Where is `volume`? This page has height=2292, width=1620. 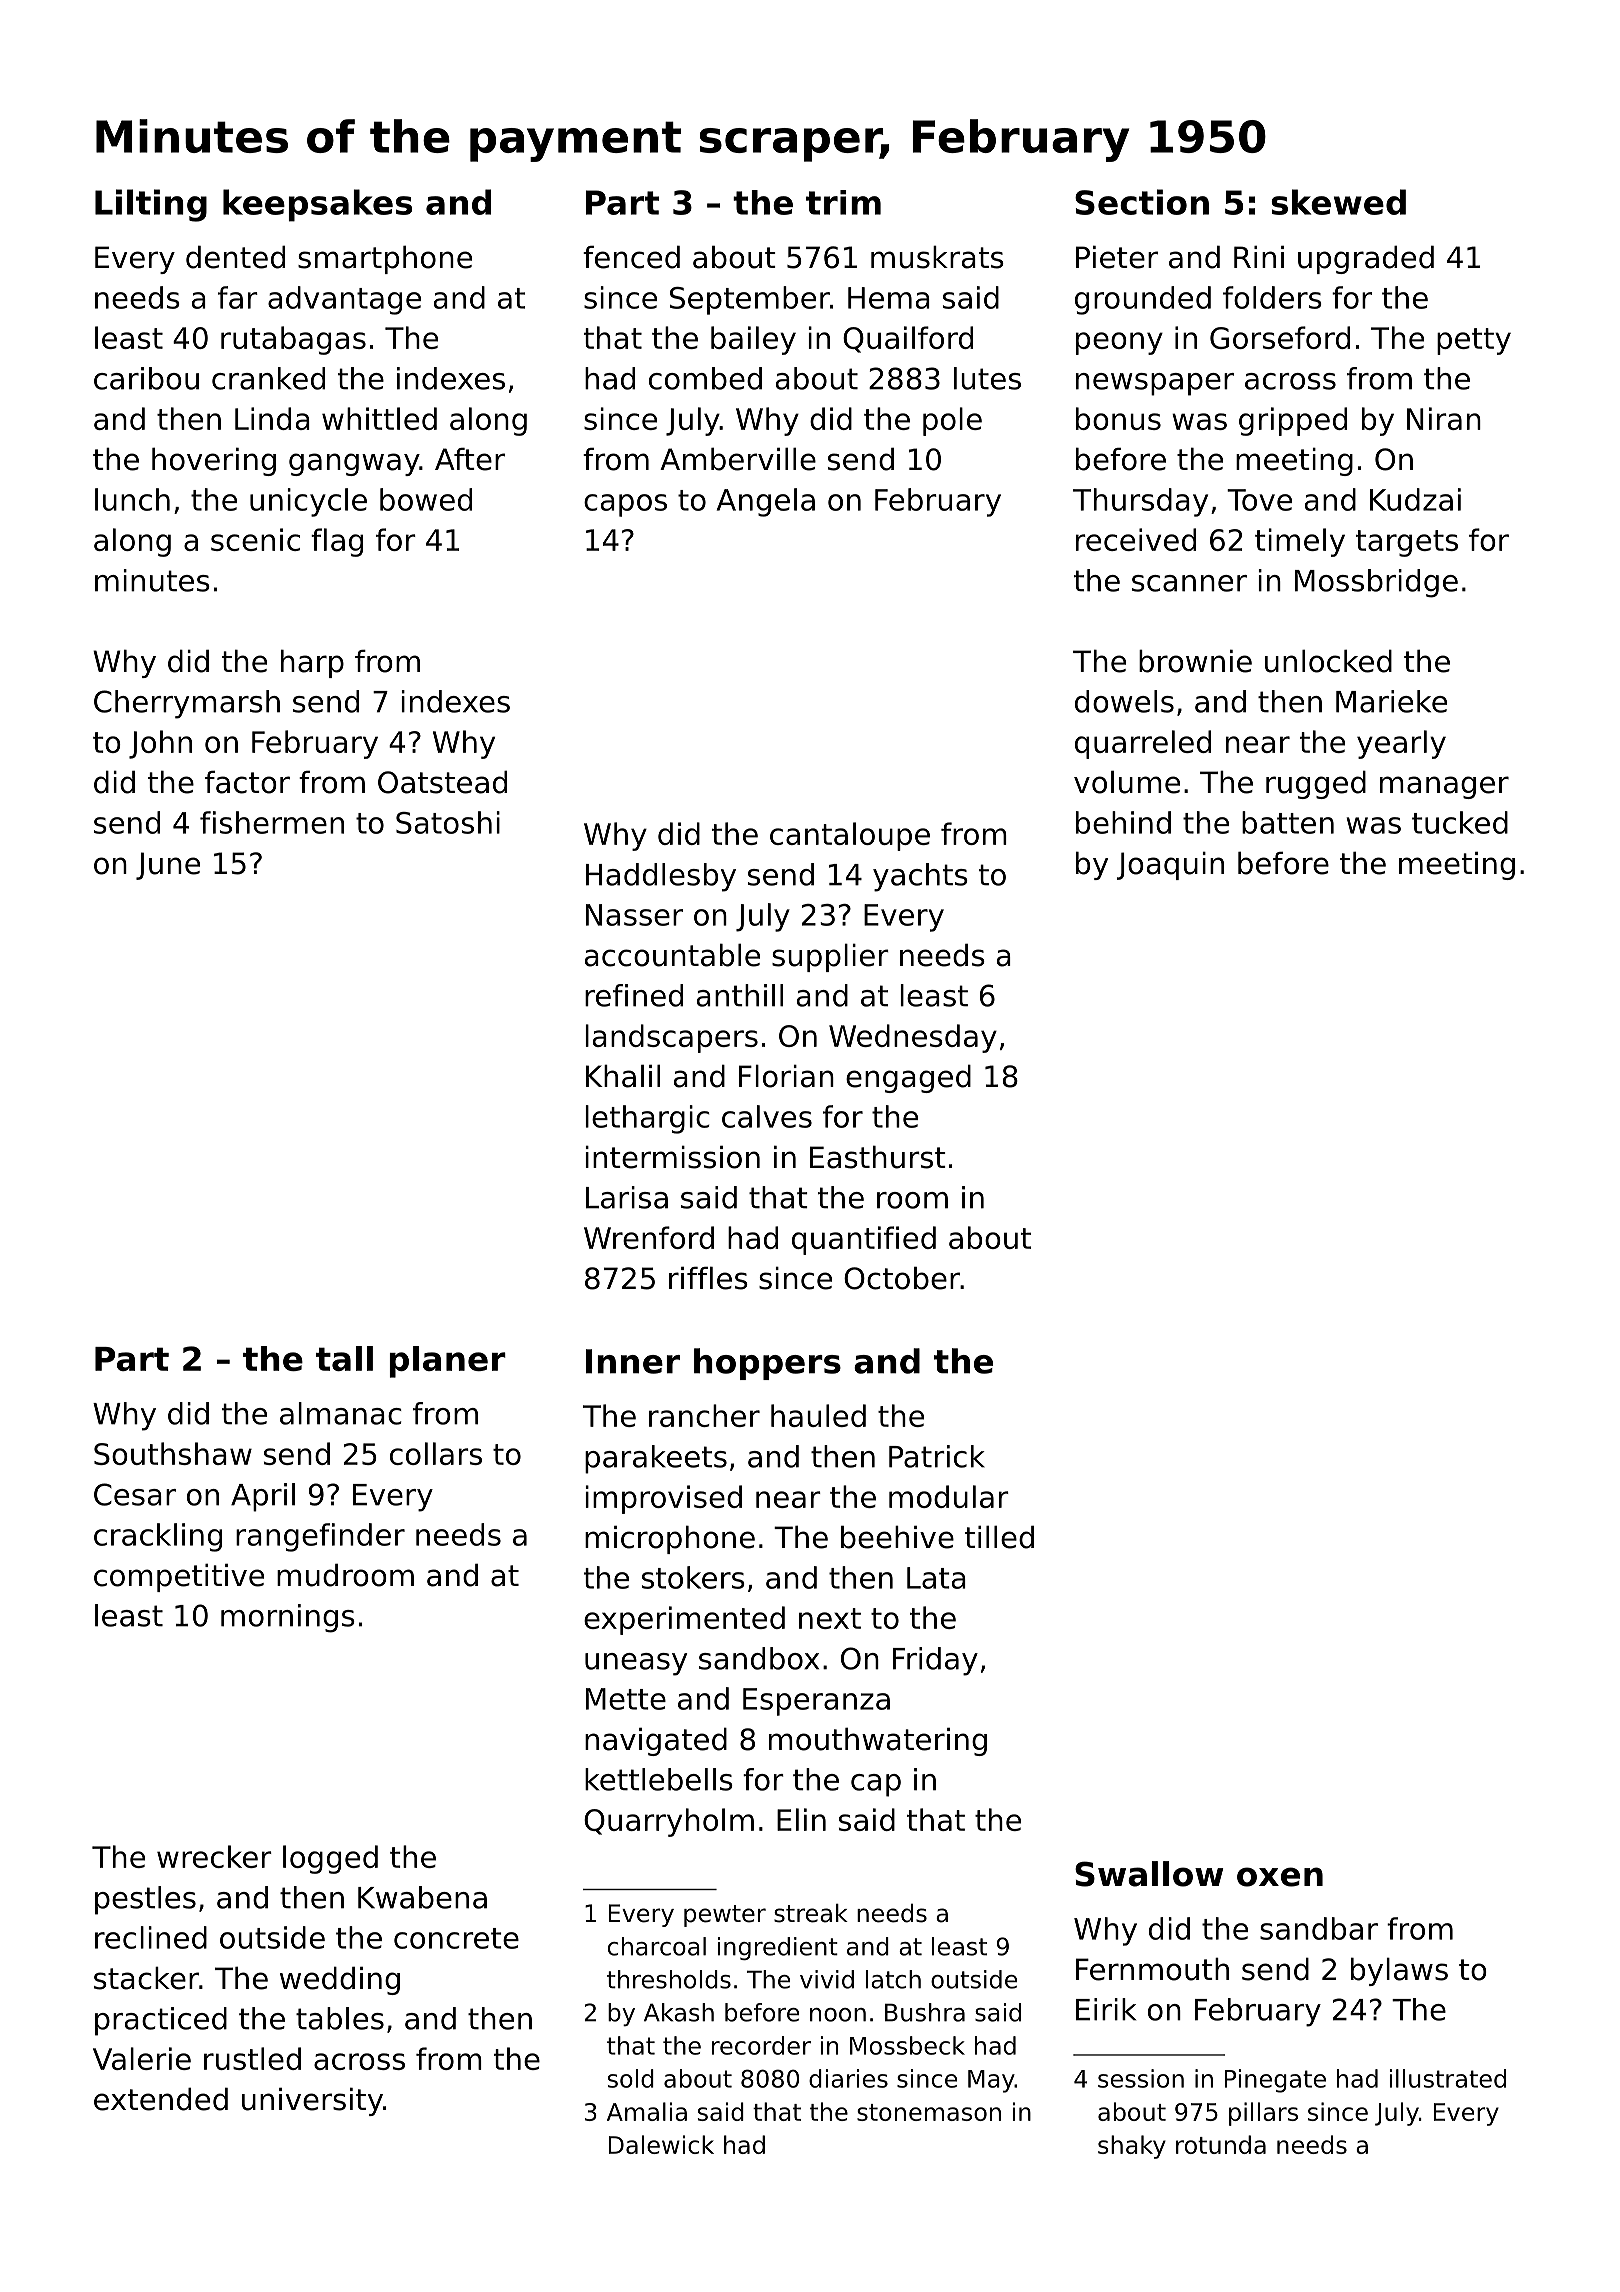
volume is located at coordinates (1127, 782).
